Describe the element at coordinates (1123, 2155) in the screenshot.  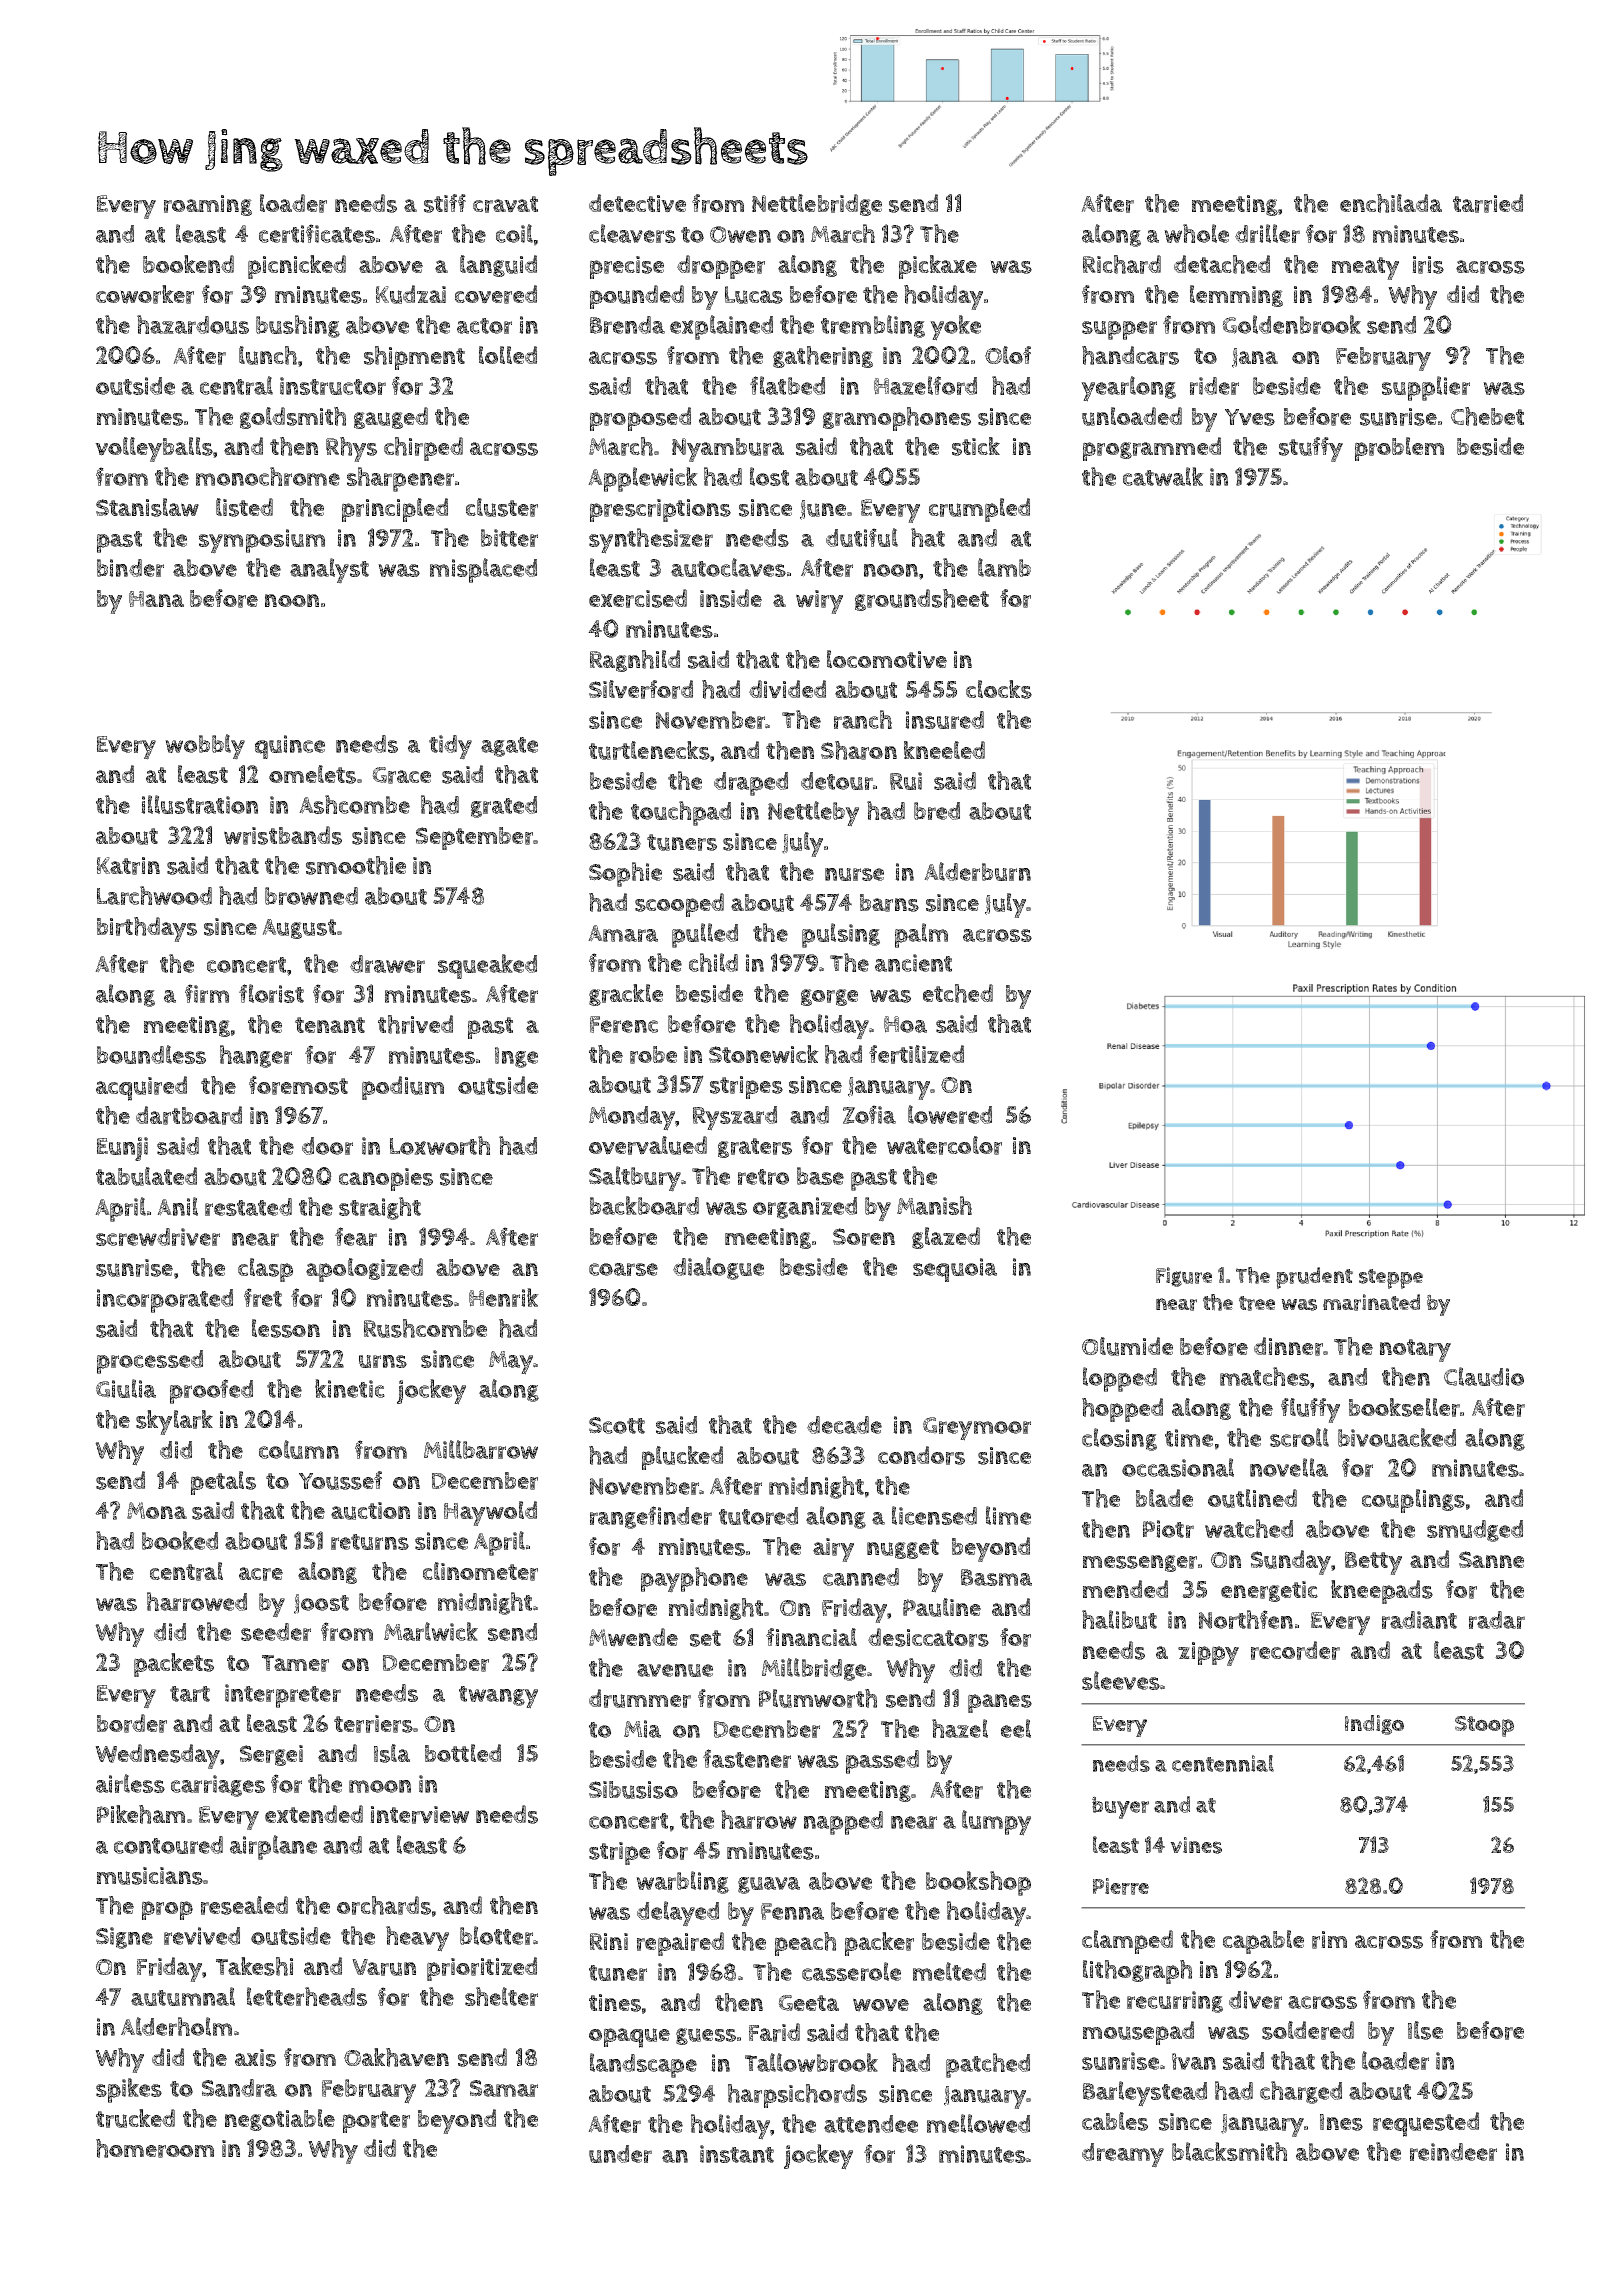
I see `dreamy` at that location.
